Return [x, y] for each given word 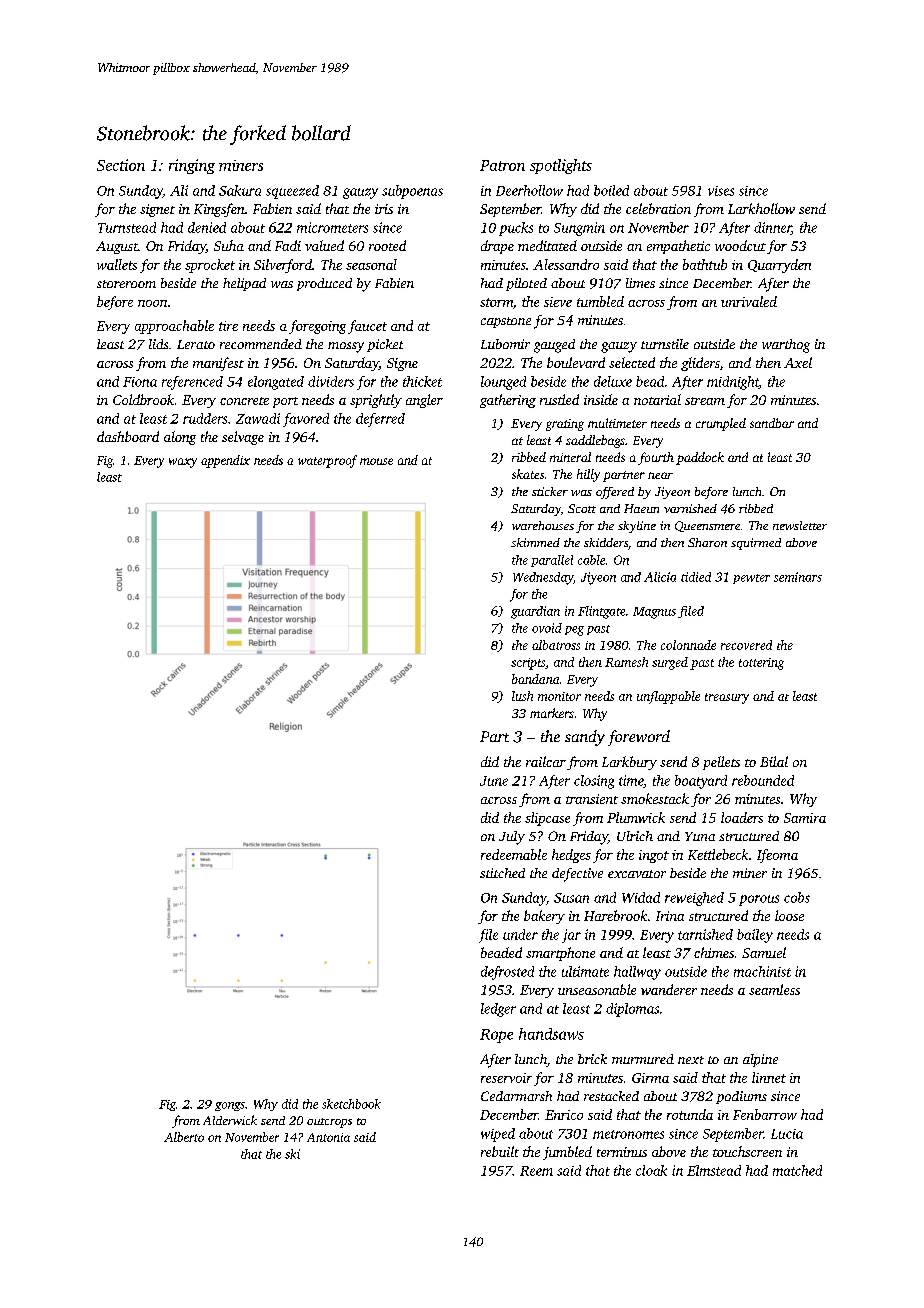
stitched [502, 873]
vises [721, 191]
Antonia [328, 1137]
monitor [559, 696]
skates [528, 474]
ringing [192, 166]
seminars [798, 577]
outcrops [329, 1123]
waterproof [327, 461]
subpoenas [412, 192]
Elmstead [714, 1170]
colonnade [688, 645]
